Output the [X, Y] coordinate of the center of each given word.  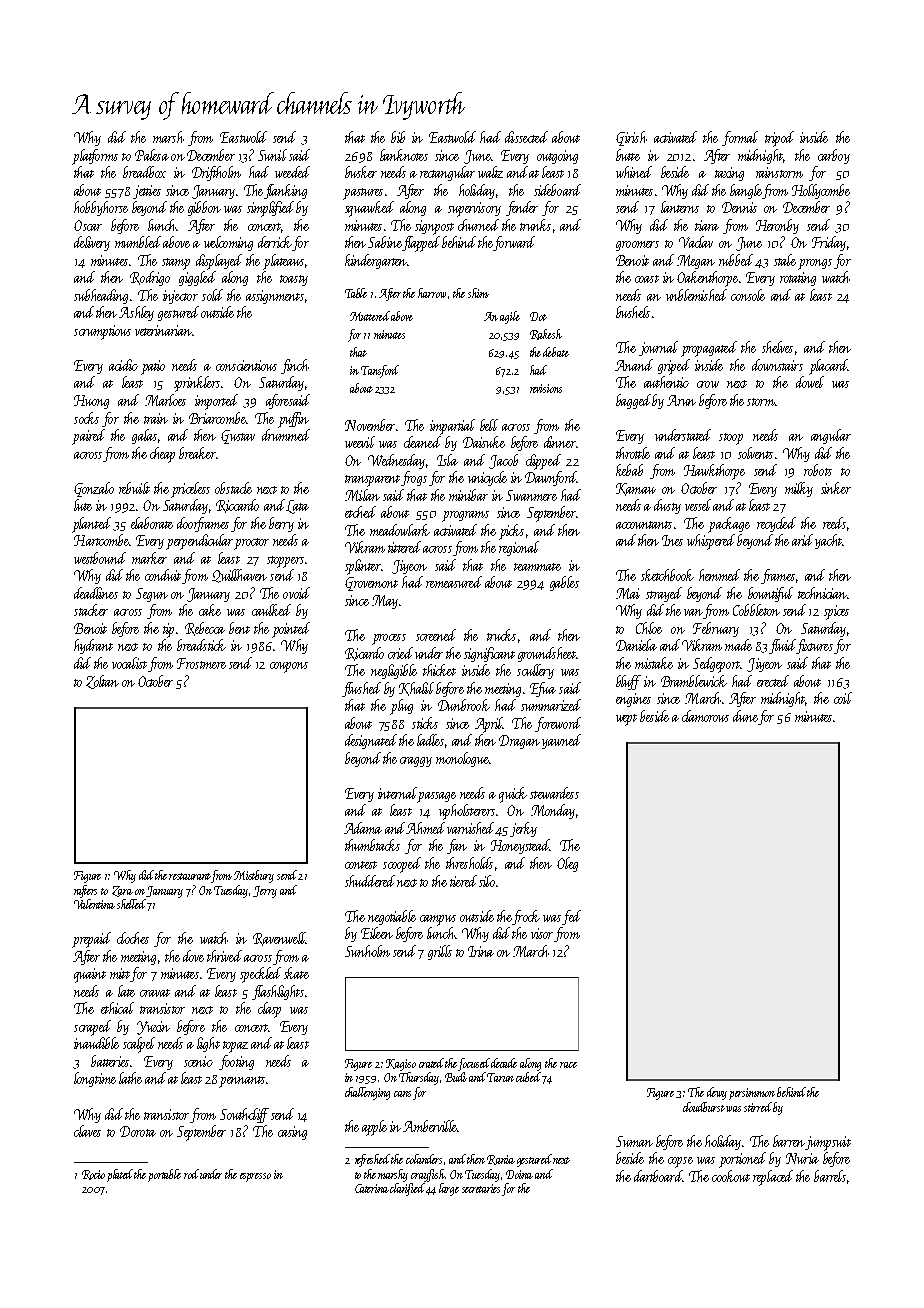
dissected [526, 137]
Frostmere [201, 663]
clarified [407, 1189]
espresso [255, 1177]
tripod [779, 139]
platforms [95, 157]
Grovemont [371, 584]
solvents [755, 453]
